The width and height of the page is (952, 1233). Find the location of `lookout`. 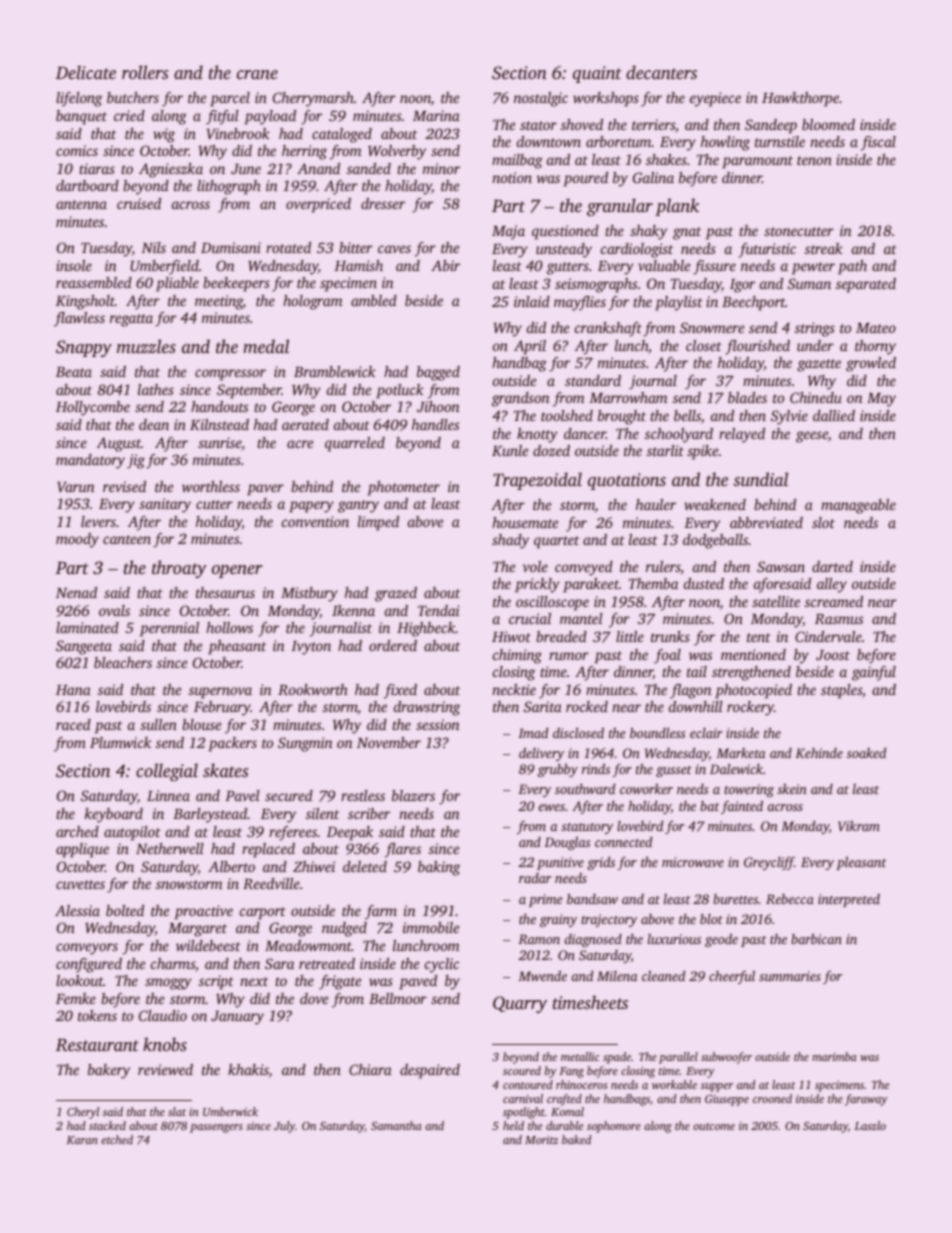

lookout is located at coordinates (79, 980).
